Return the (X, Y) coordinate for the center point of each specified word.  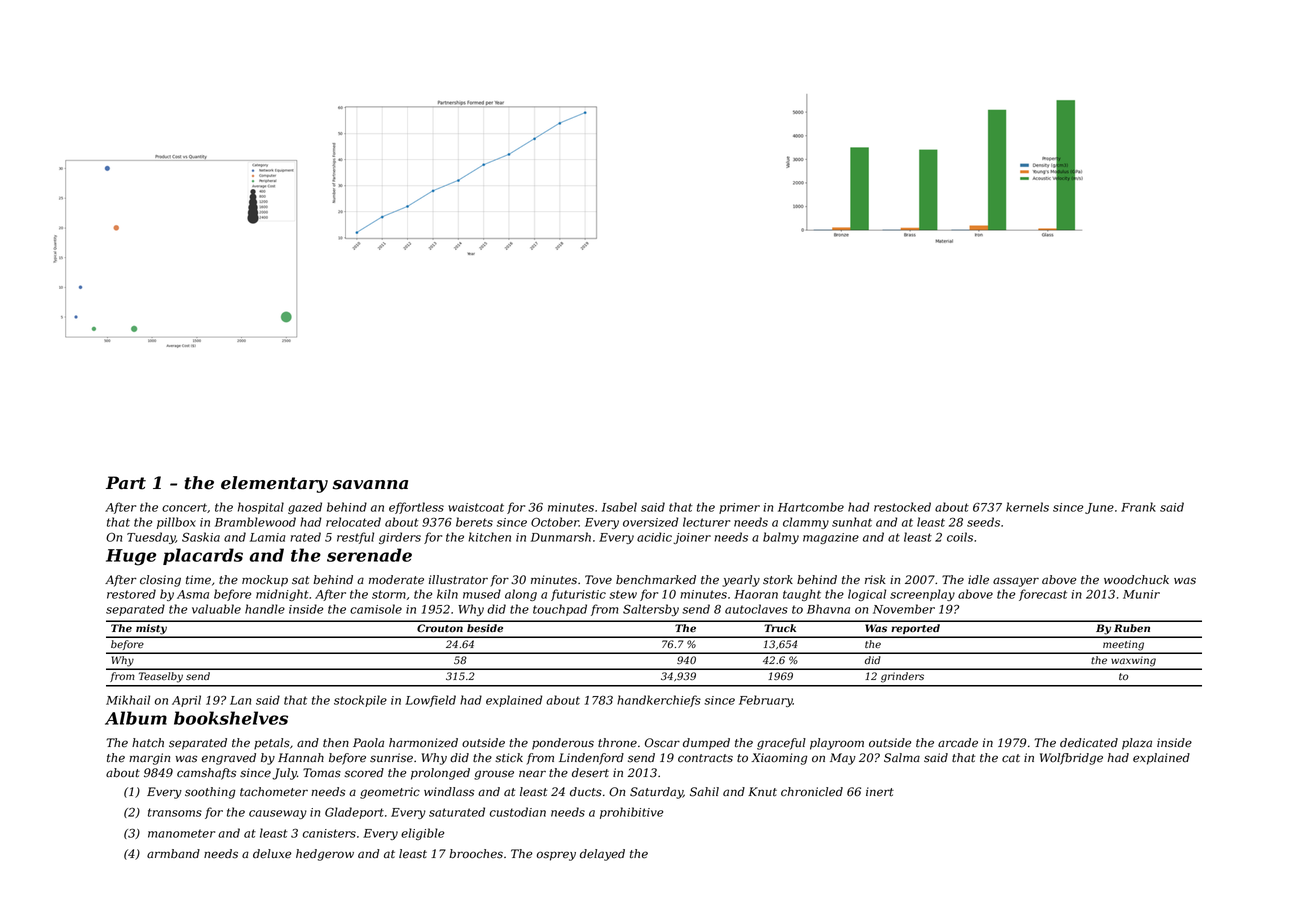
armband (173, 854)
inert (880, 792)
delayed (602, 855)
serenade (369, 555)
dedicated (1089, 743)
